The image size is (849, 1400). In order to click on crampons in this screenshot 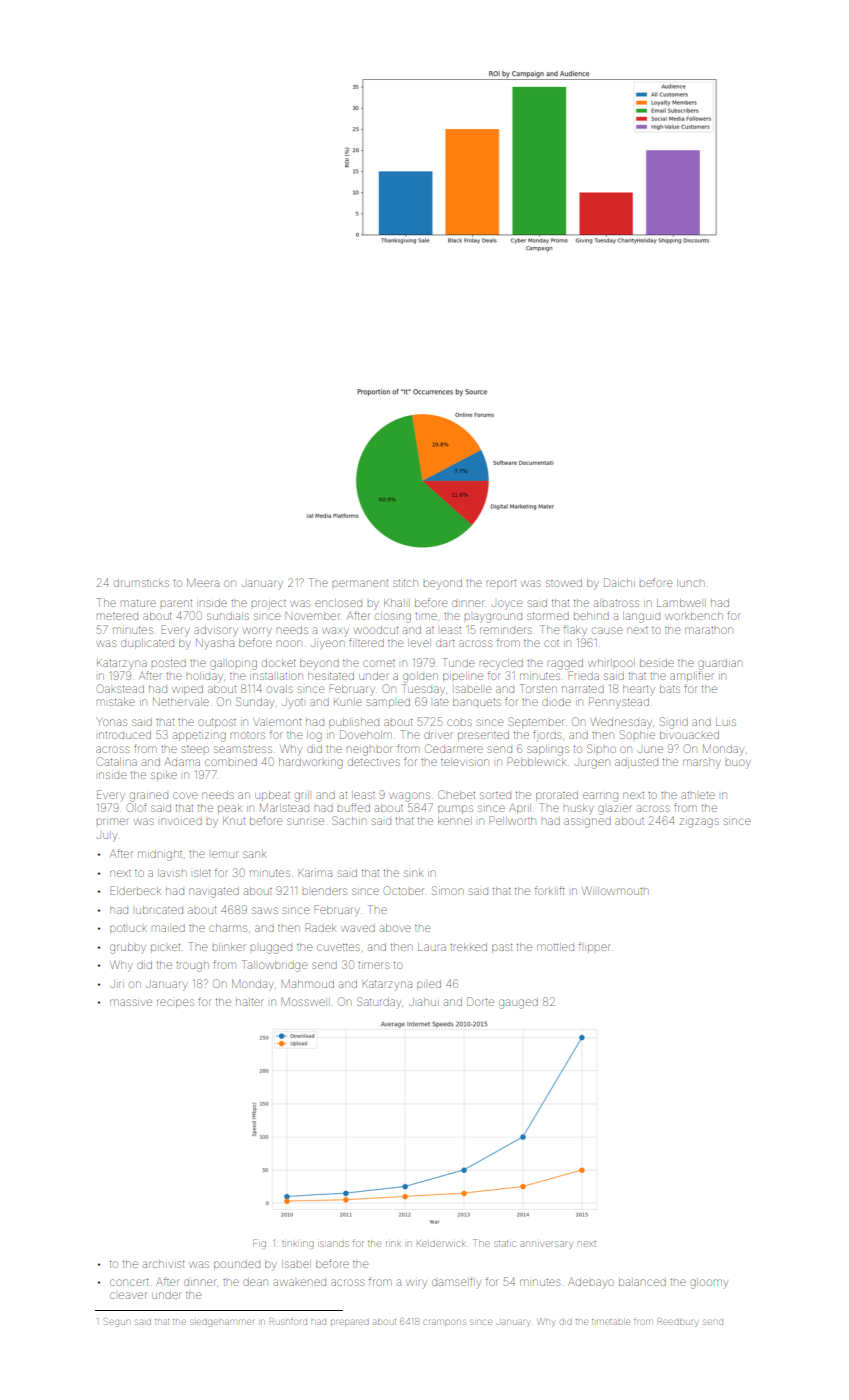, I will do `click(445, 1322)`.
